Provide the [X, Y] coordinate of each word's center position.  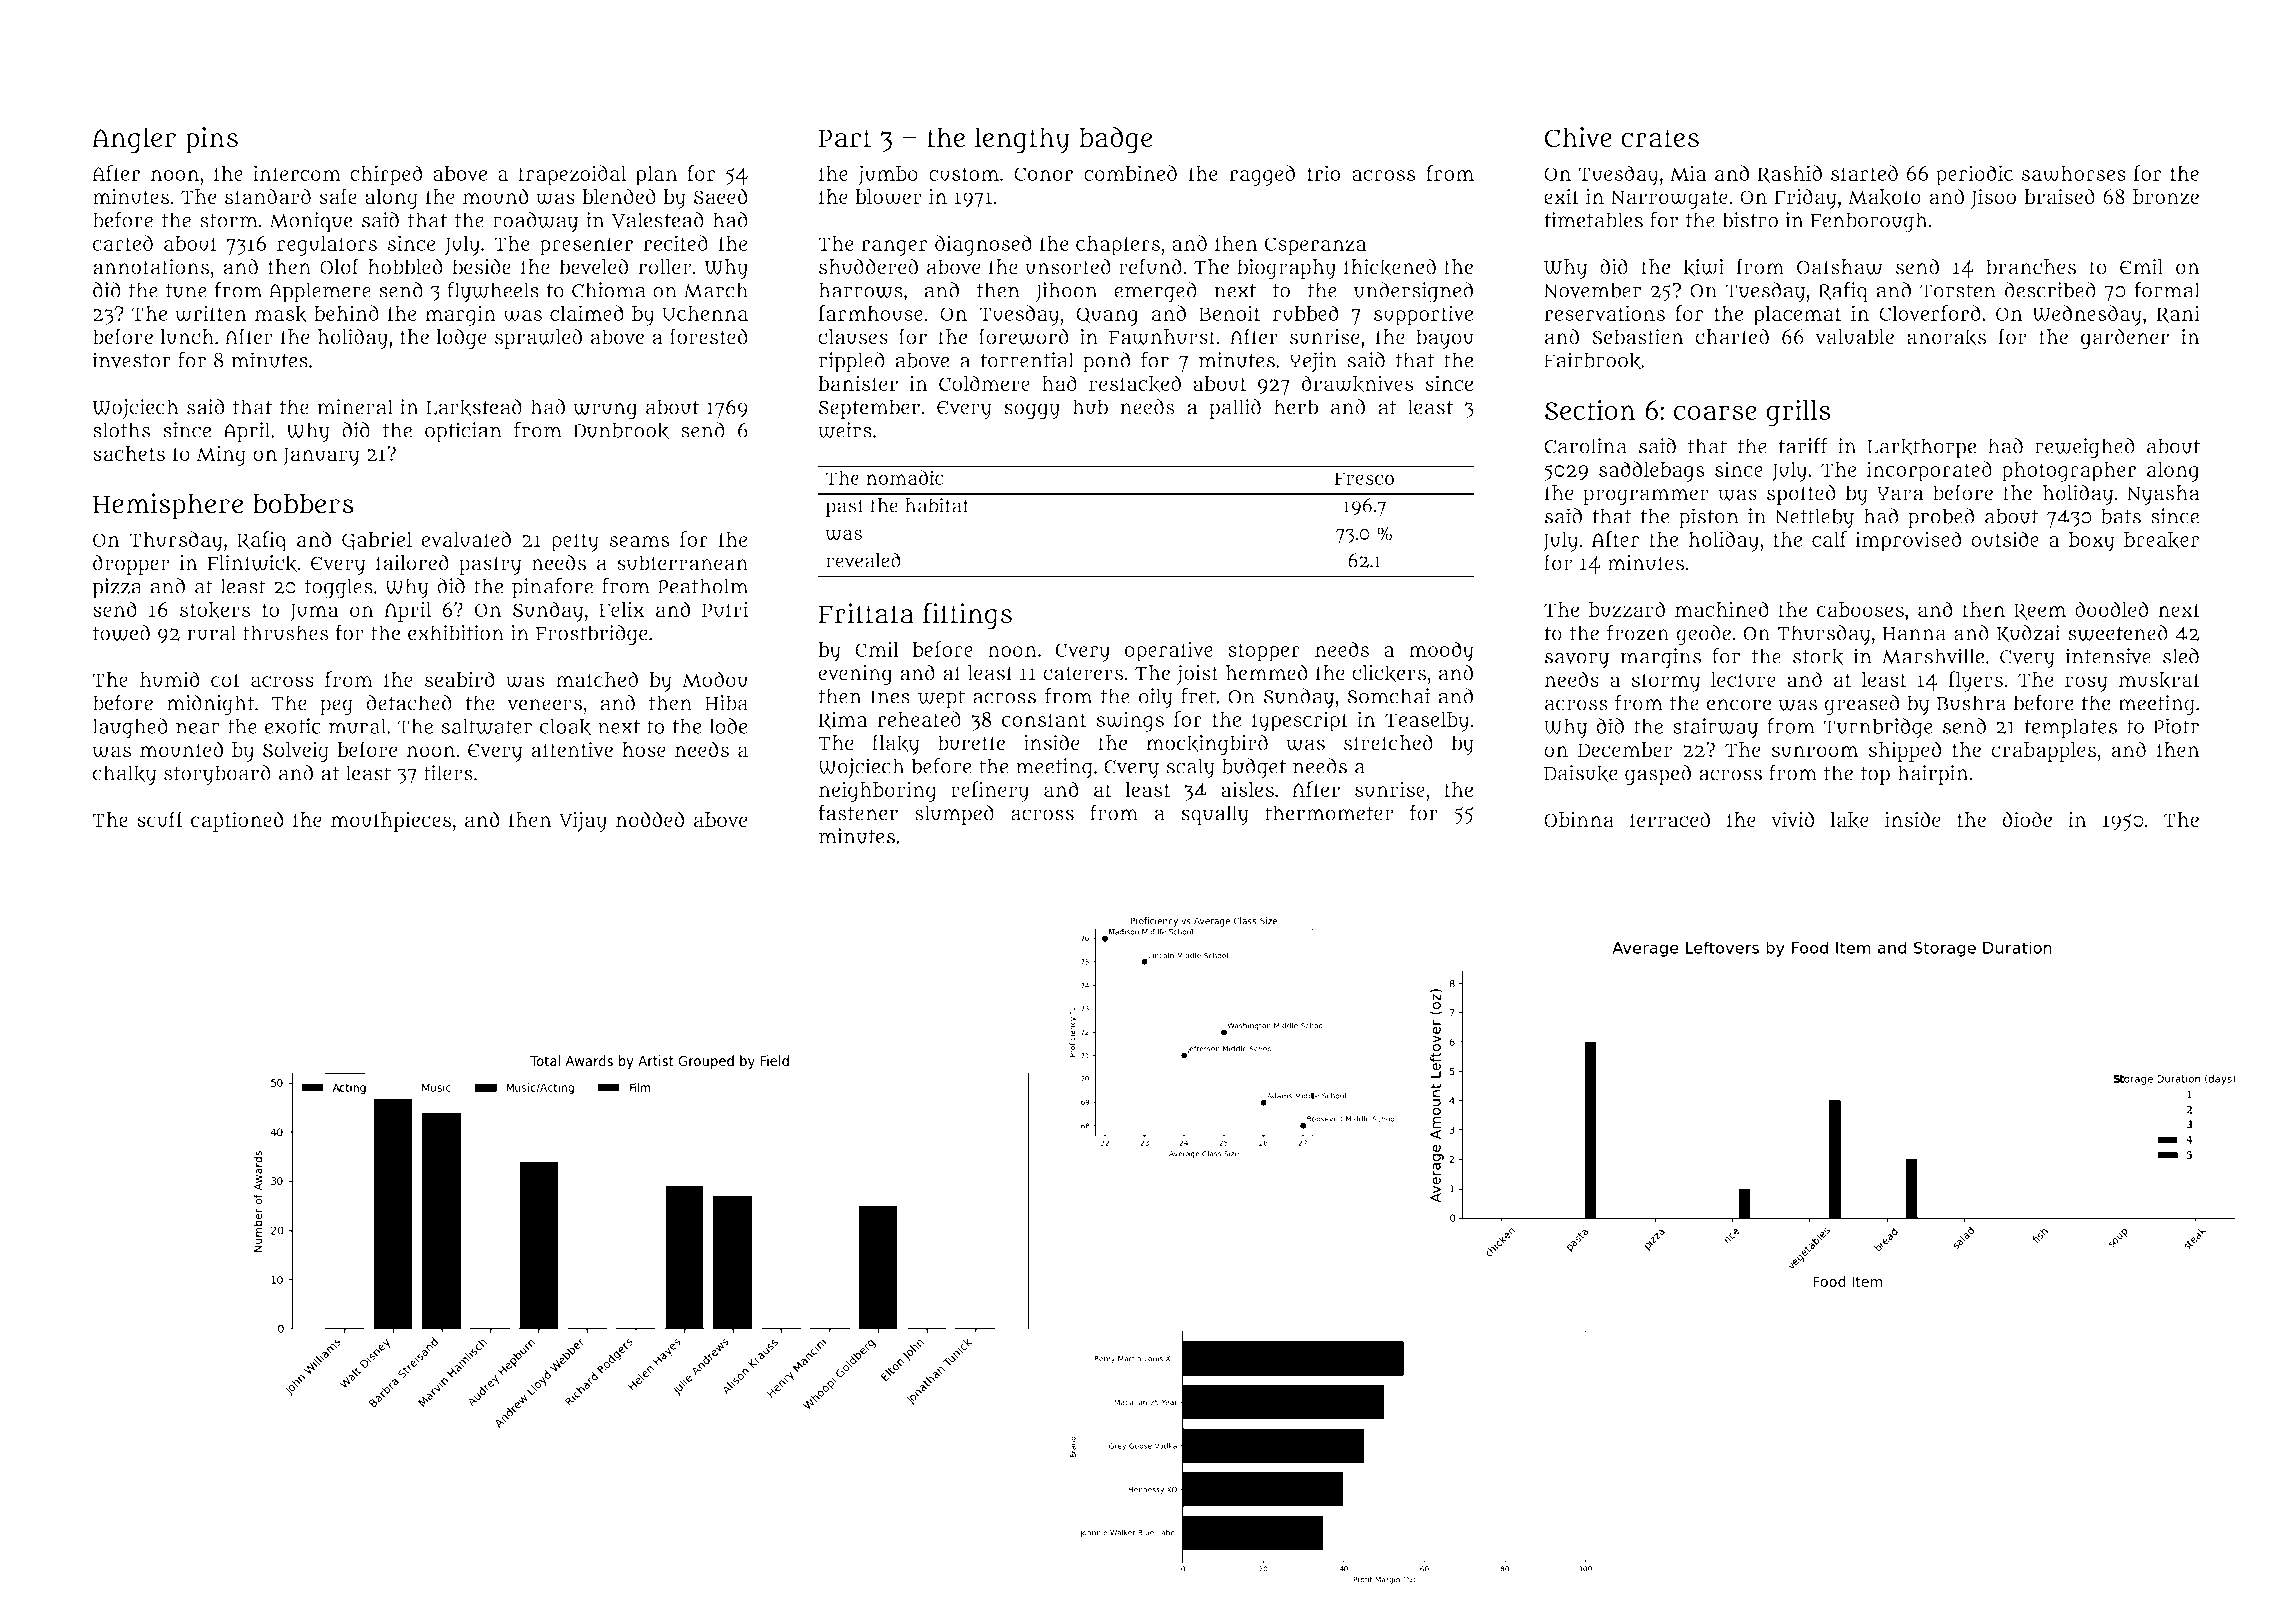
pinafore [552, 588]
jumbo [888, 175]
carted [122, 243]
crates [1660, 138]
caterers [1083, 673]
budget [1254, 768]
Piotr [2176, 726]
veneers [544, 705]
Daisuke [1581, 773]
